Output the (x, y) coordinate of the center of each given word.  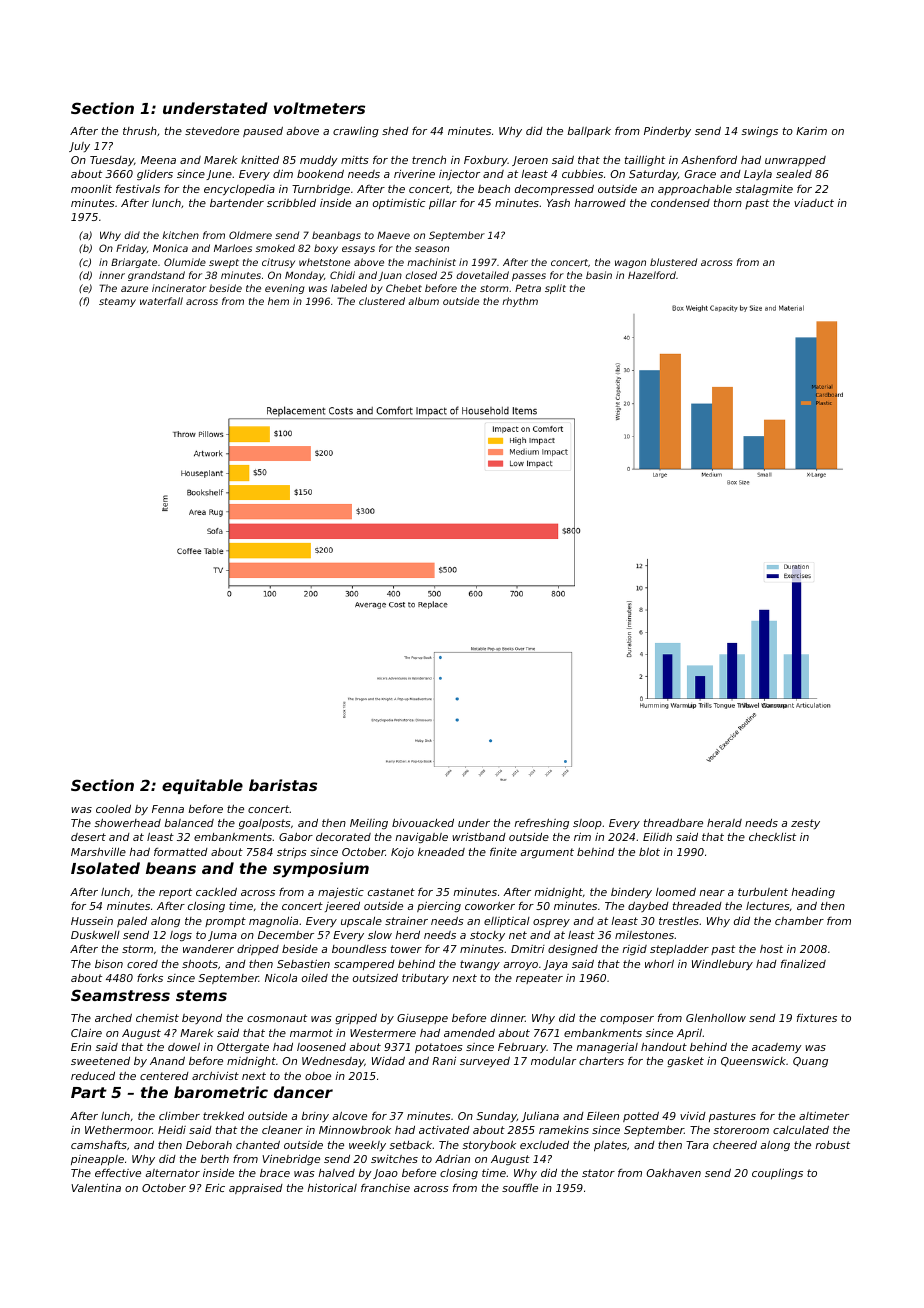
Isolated (105, 868)
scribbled (291, 203)
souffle (520, 1187)
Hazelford (652, 275)
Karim (811, 130)
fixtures (817, 1017)
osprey (551, 923)
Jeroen (530, 161)
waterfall (161, 301)
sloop (587, 824)
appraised (256, 1189)
